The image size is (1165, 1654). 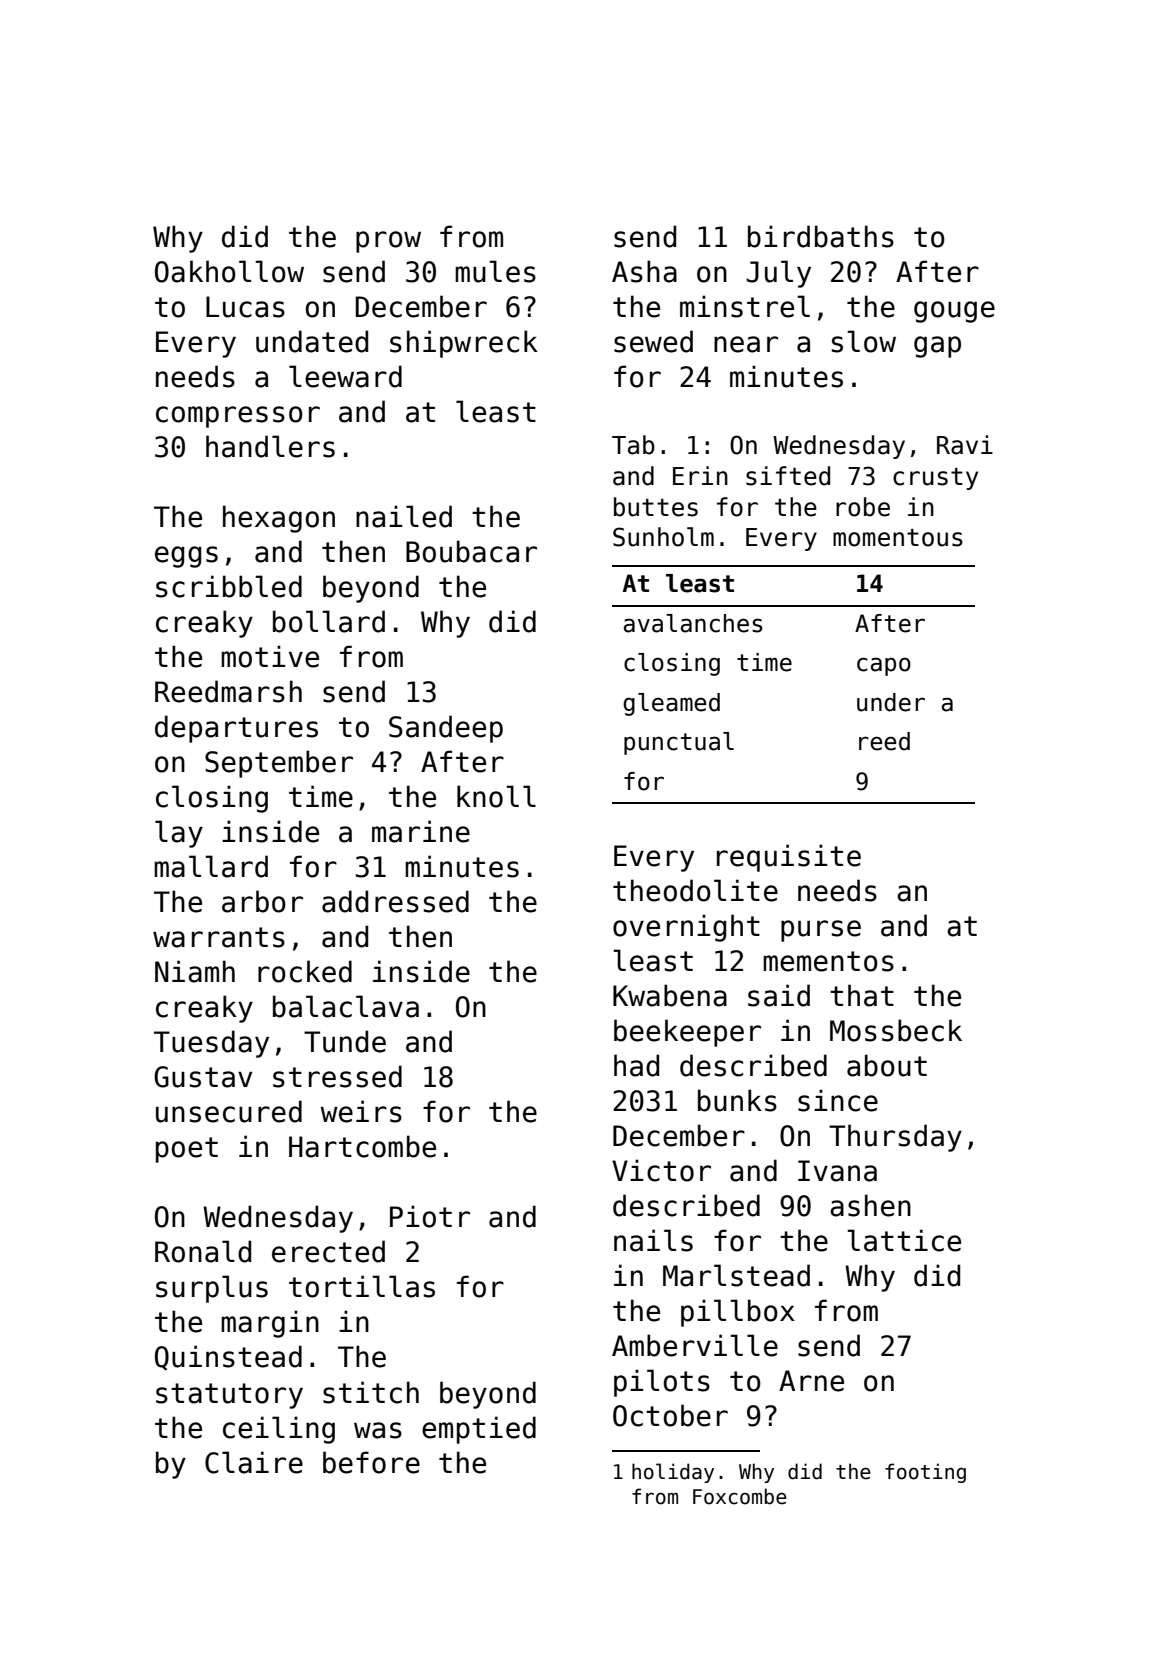 What do you see at coordinates (495, 271) in the screenshot?
I see `mules` at bounding box center [495, 271].
